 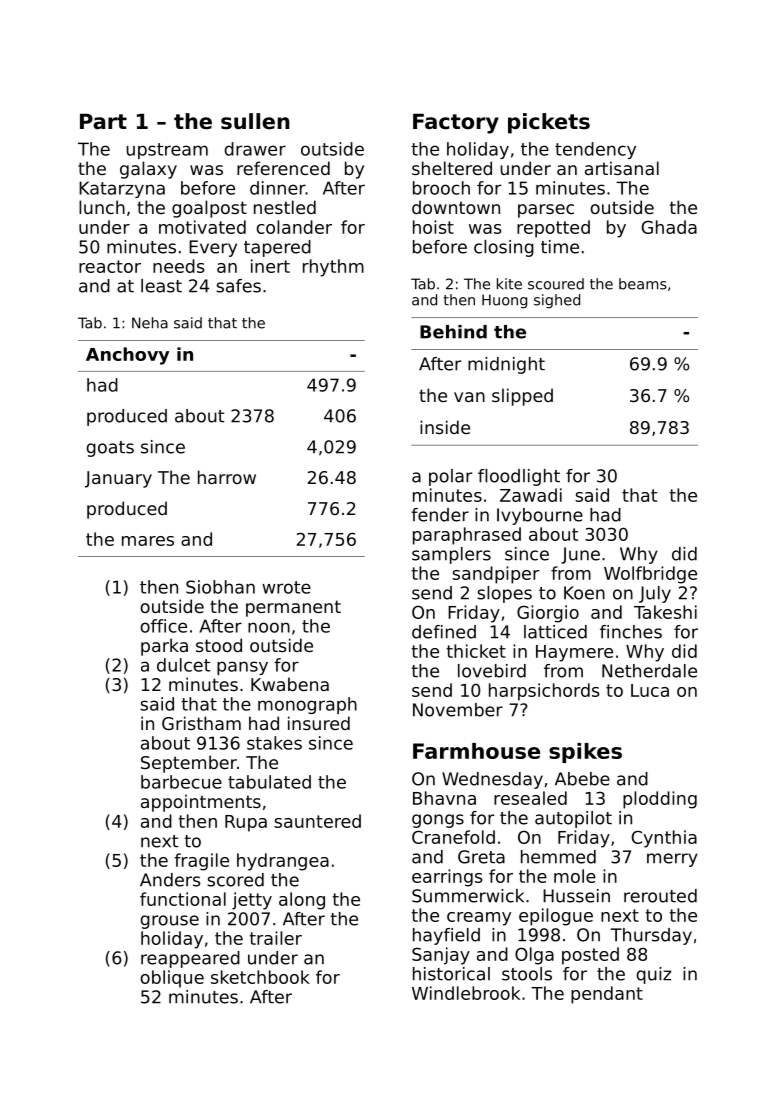 I want to click on defined, so click(x=444, y=632).
